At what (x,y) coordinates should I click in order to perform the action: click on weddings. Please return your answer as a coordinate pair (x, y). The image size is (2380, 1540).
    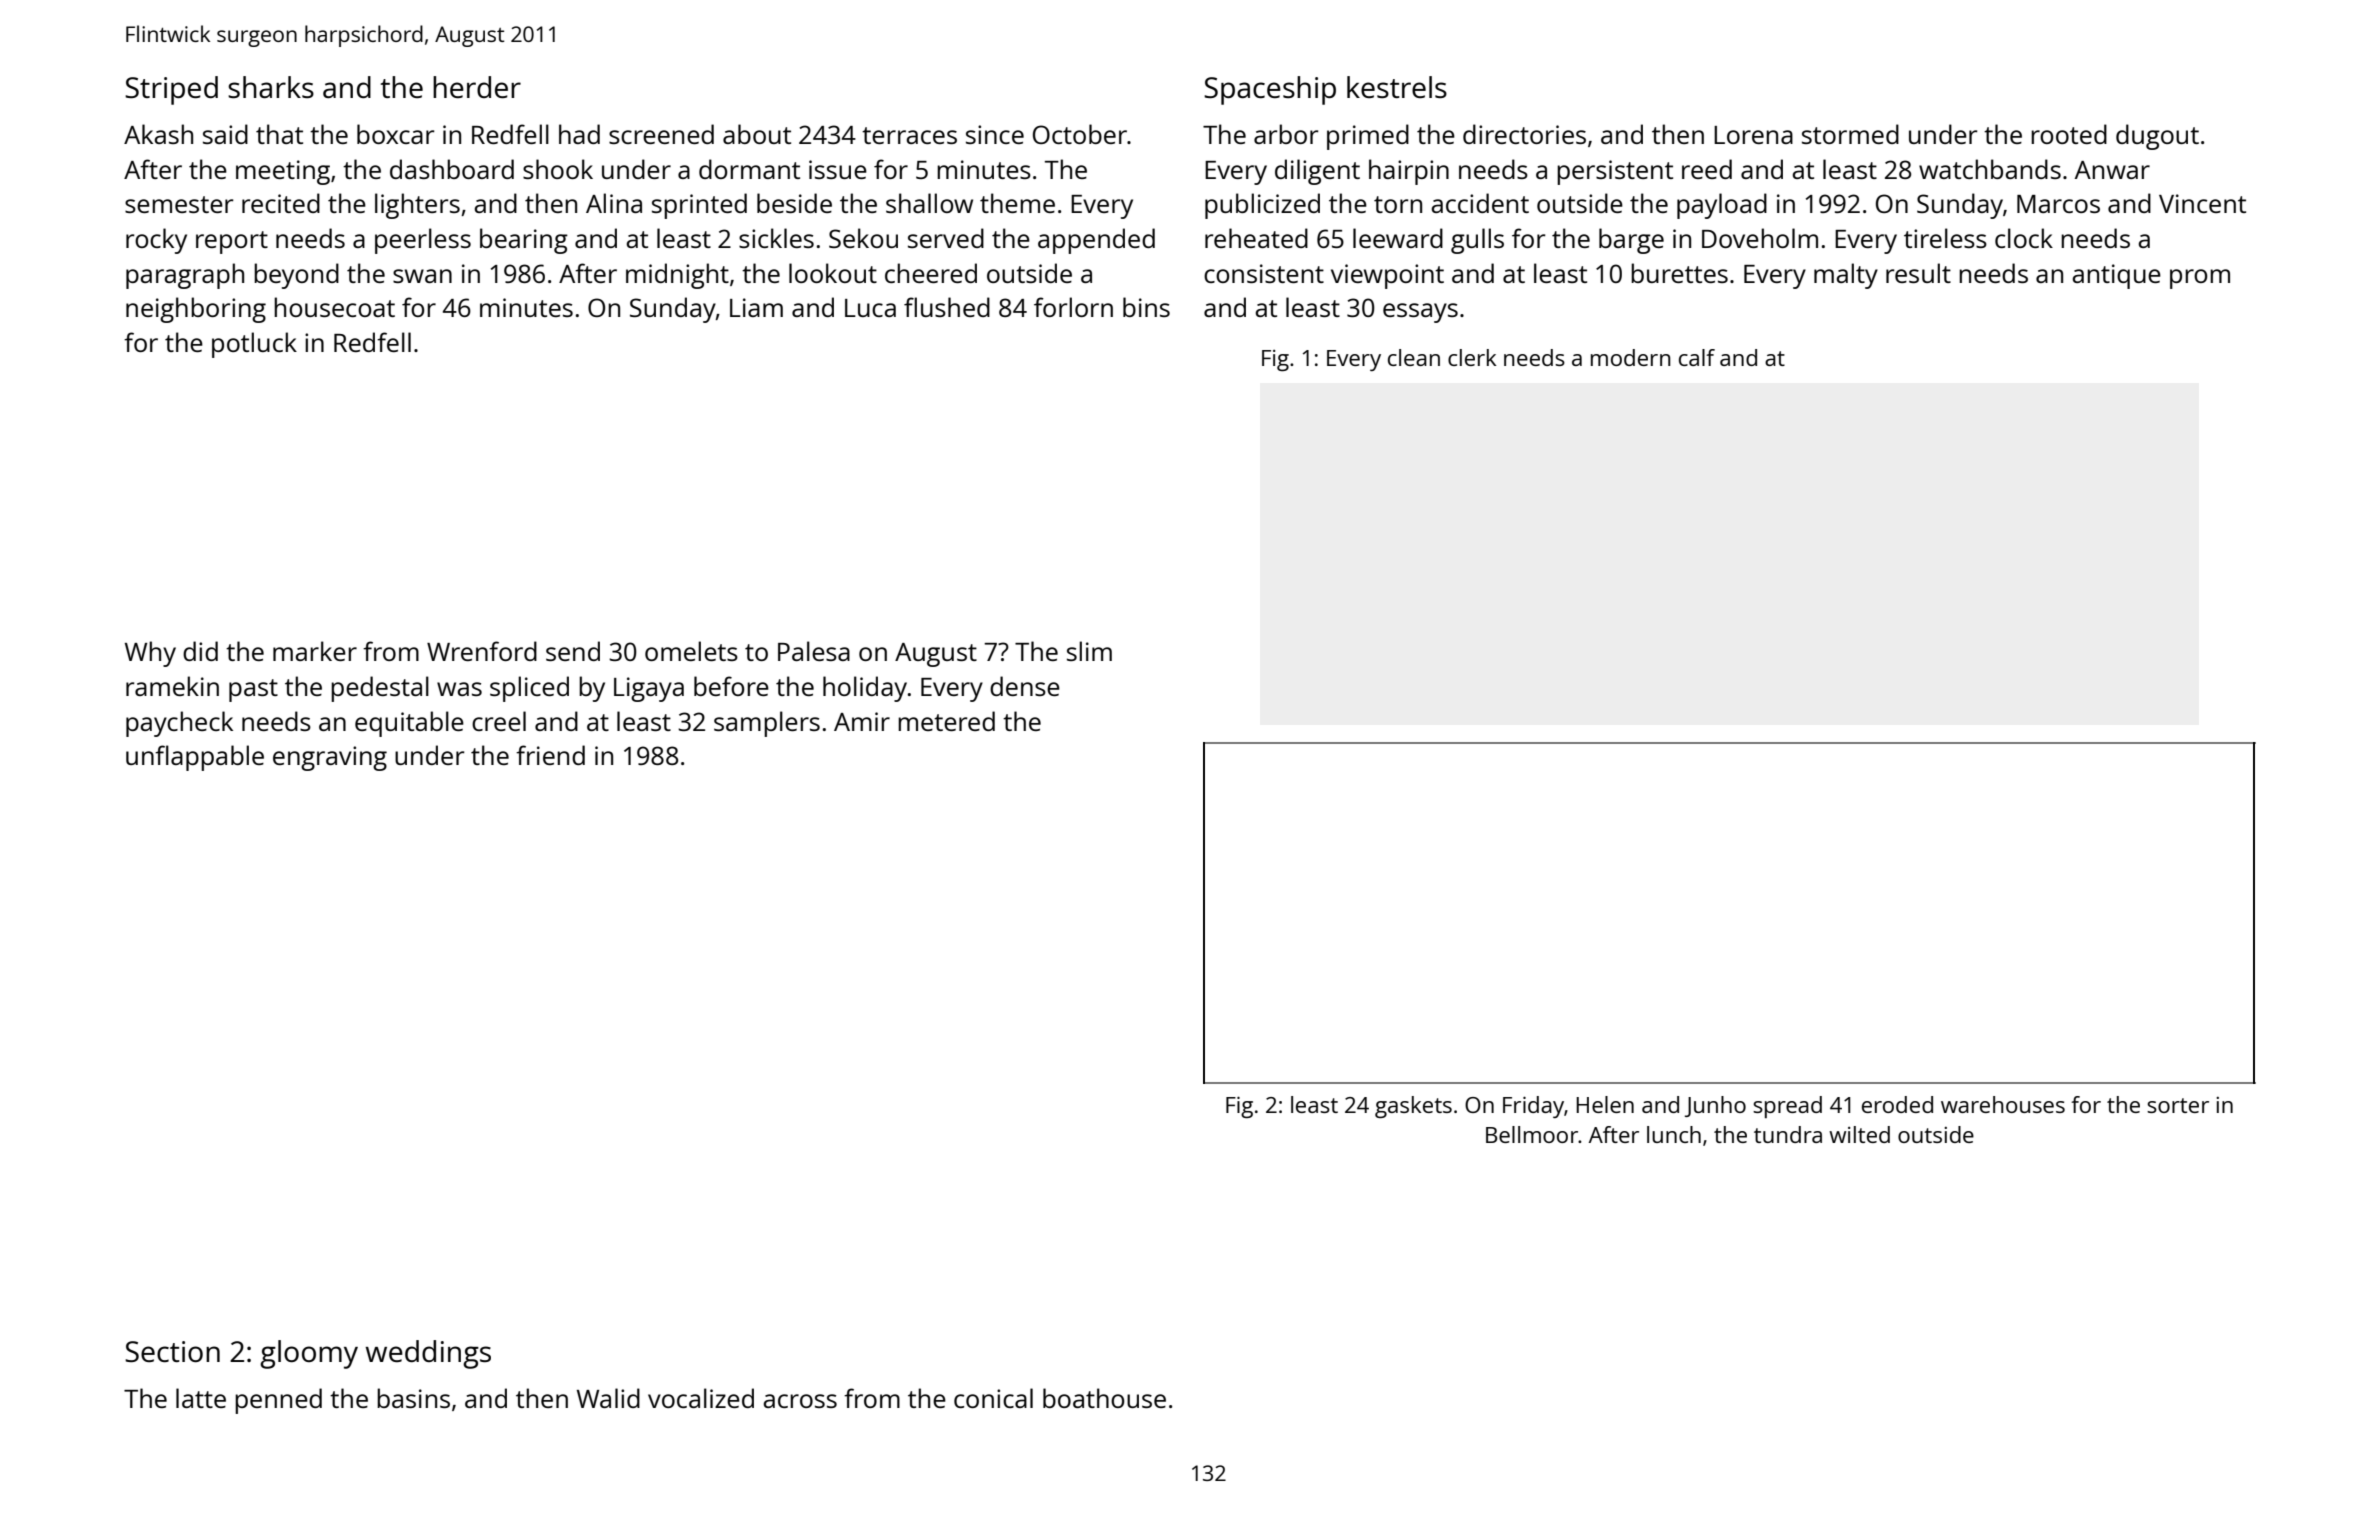
    Looking at the image, I should click on (428, 1354).
